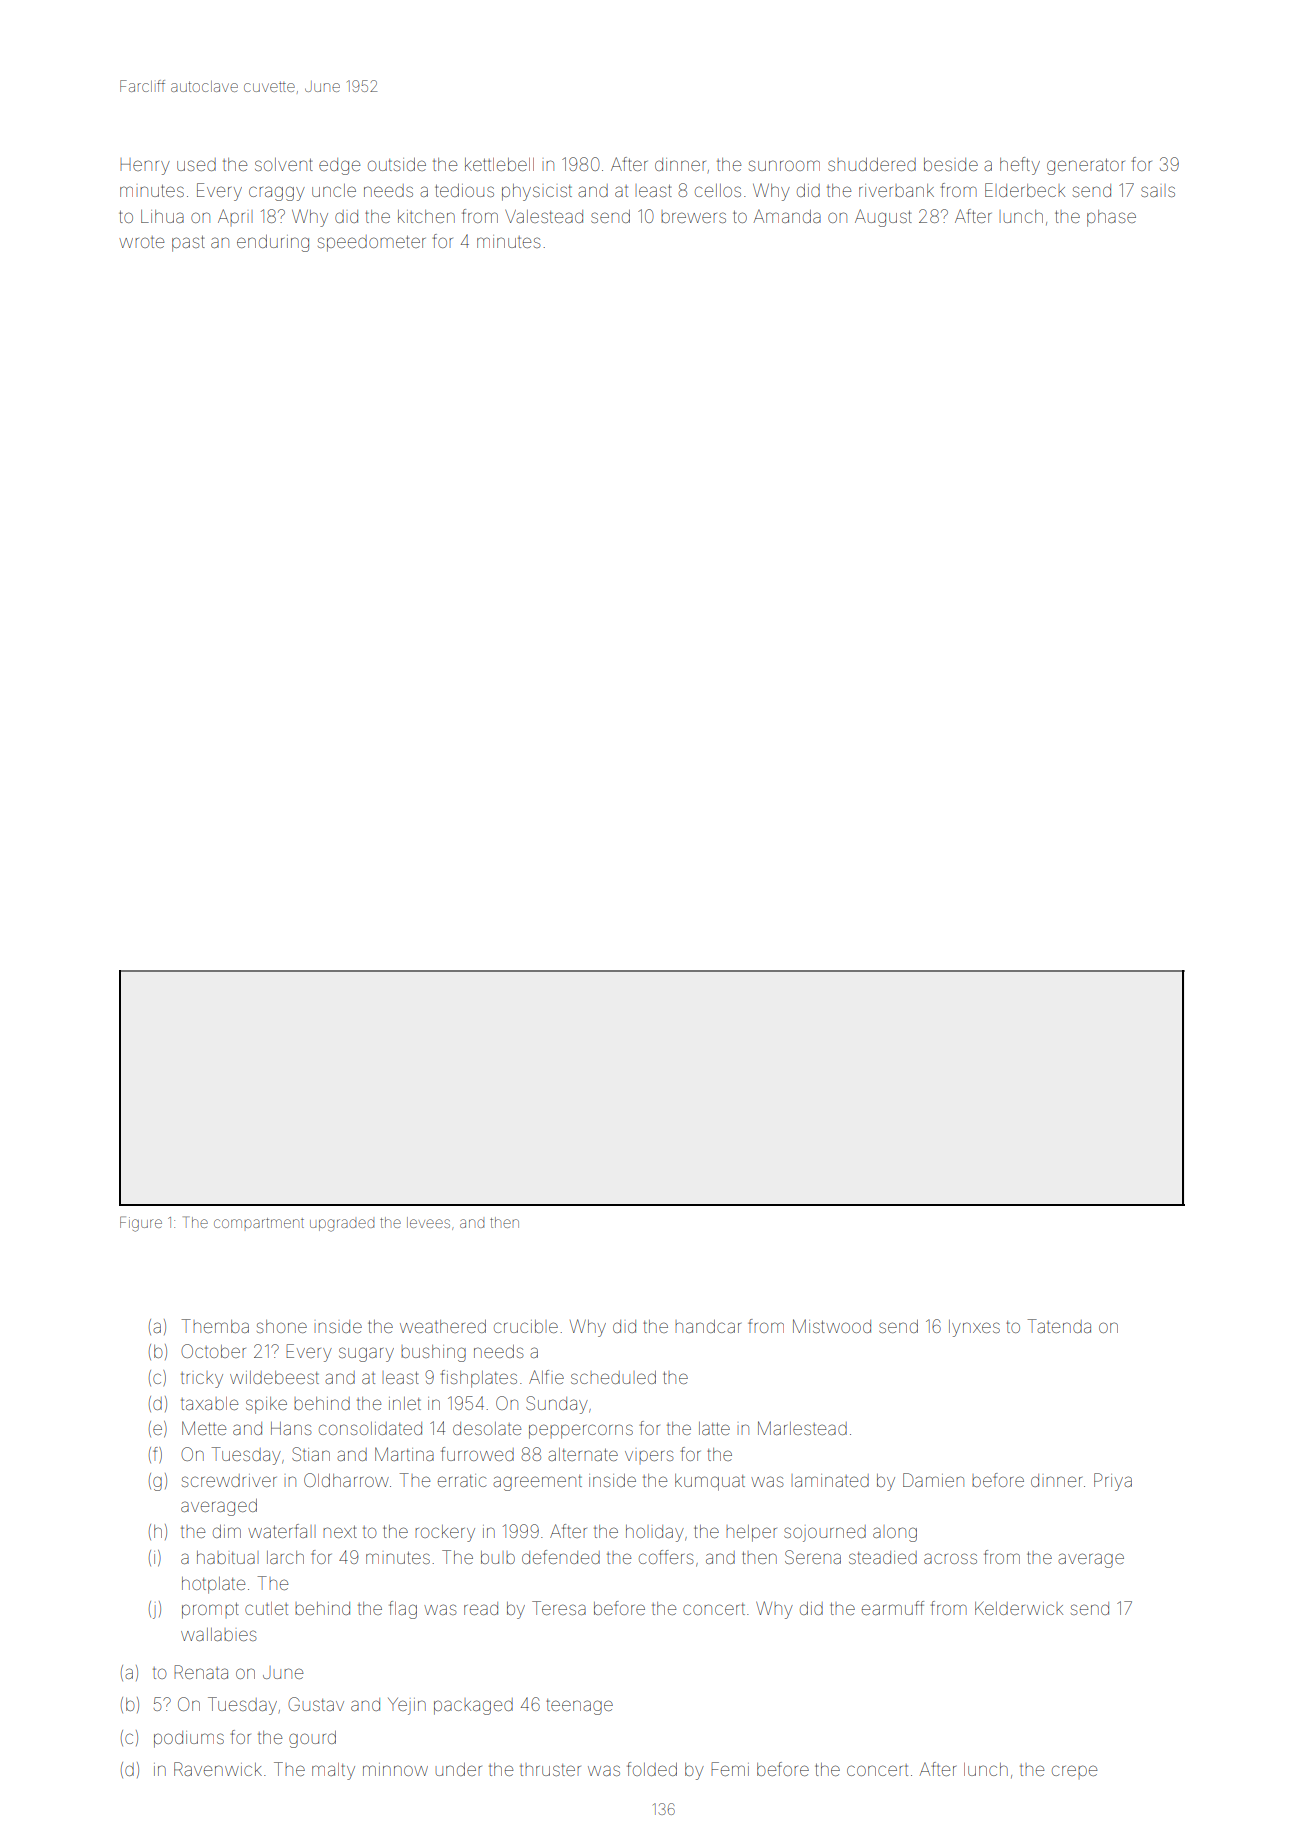  I want to click on brewers, so click(693, 217).
